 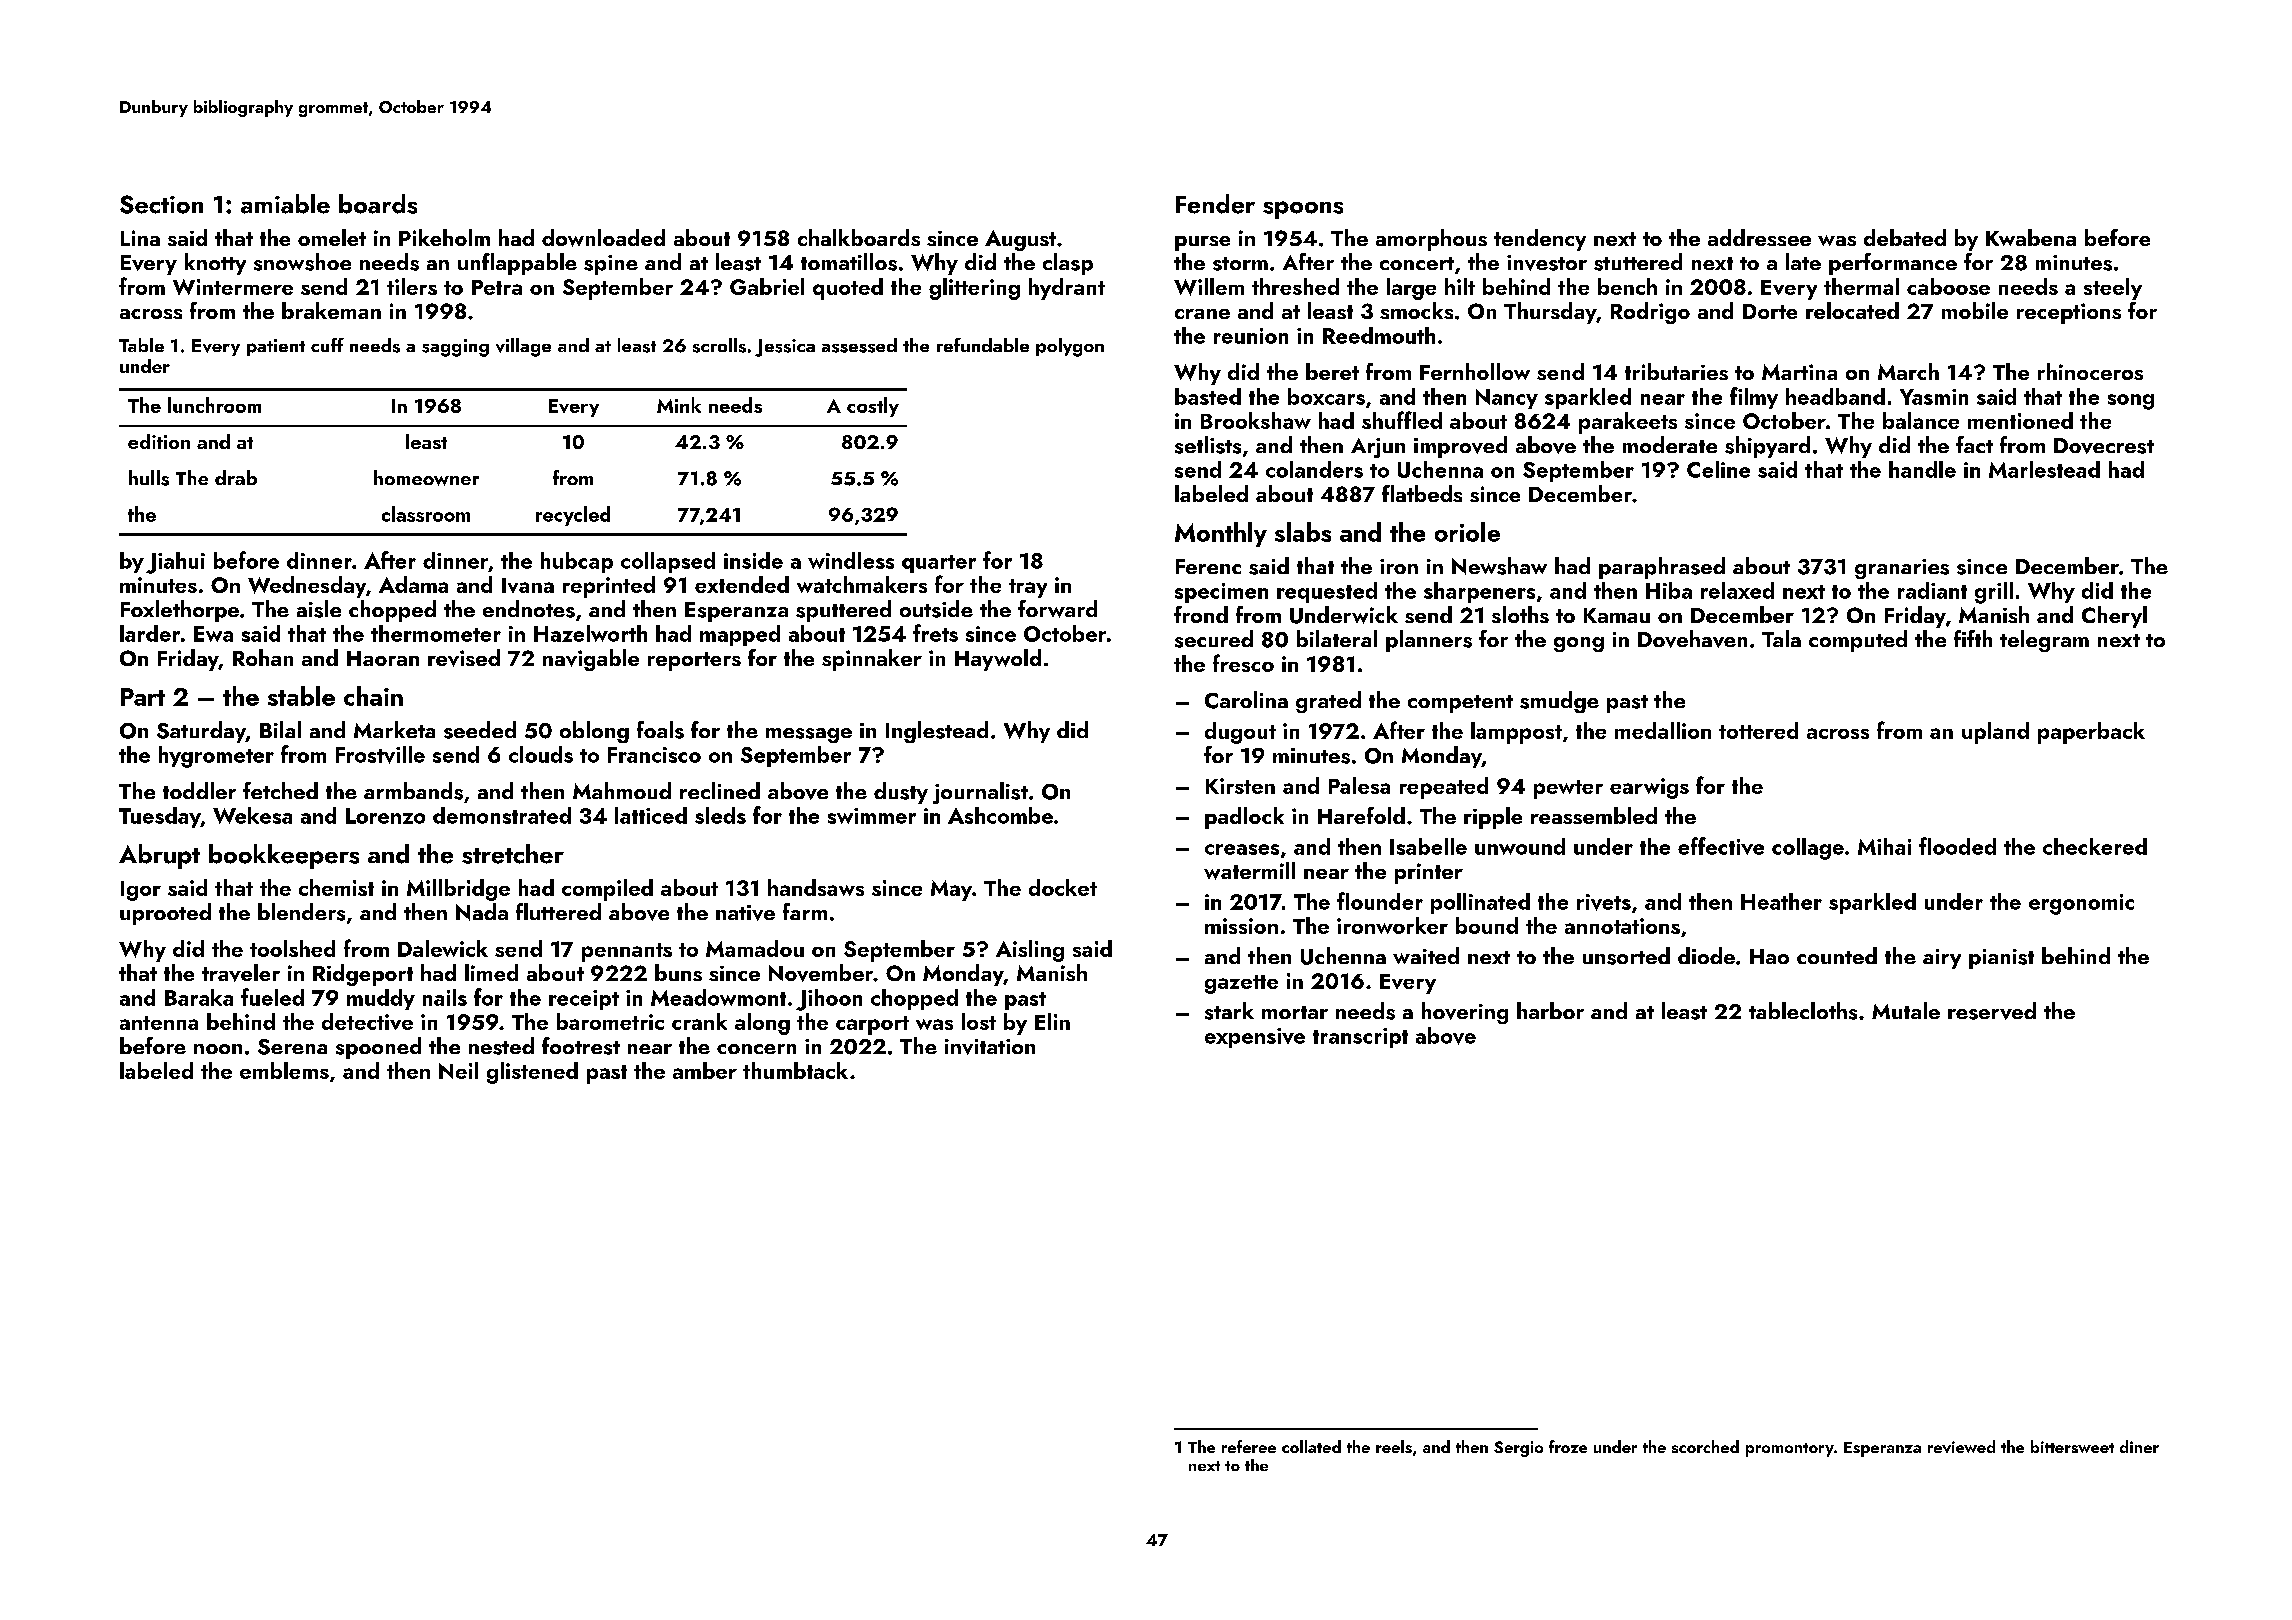 I want to click on fifth, so click(x=1973, y=638).
